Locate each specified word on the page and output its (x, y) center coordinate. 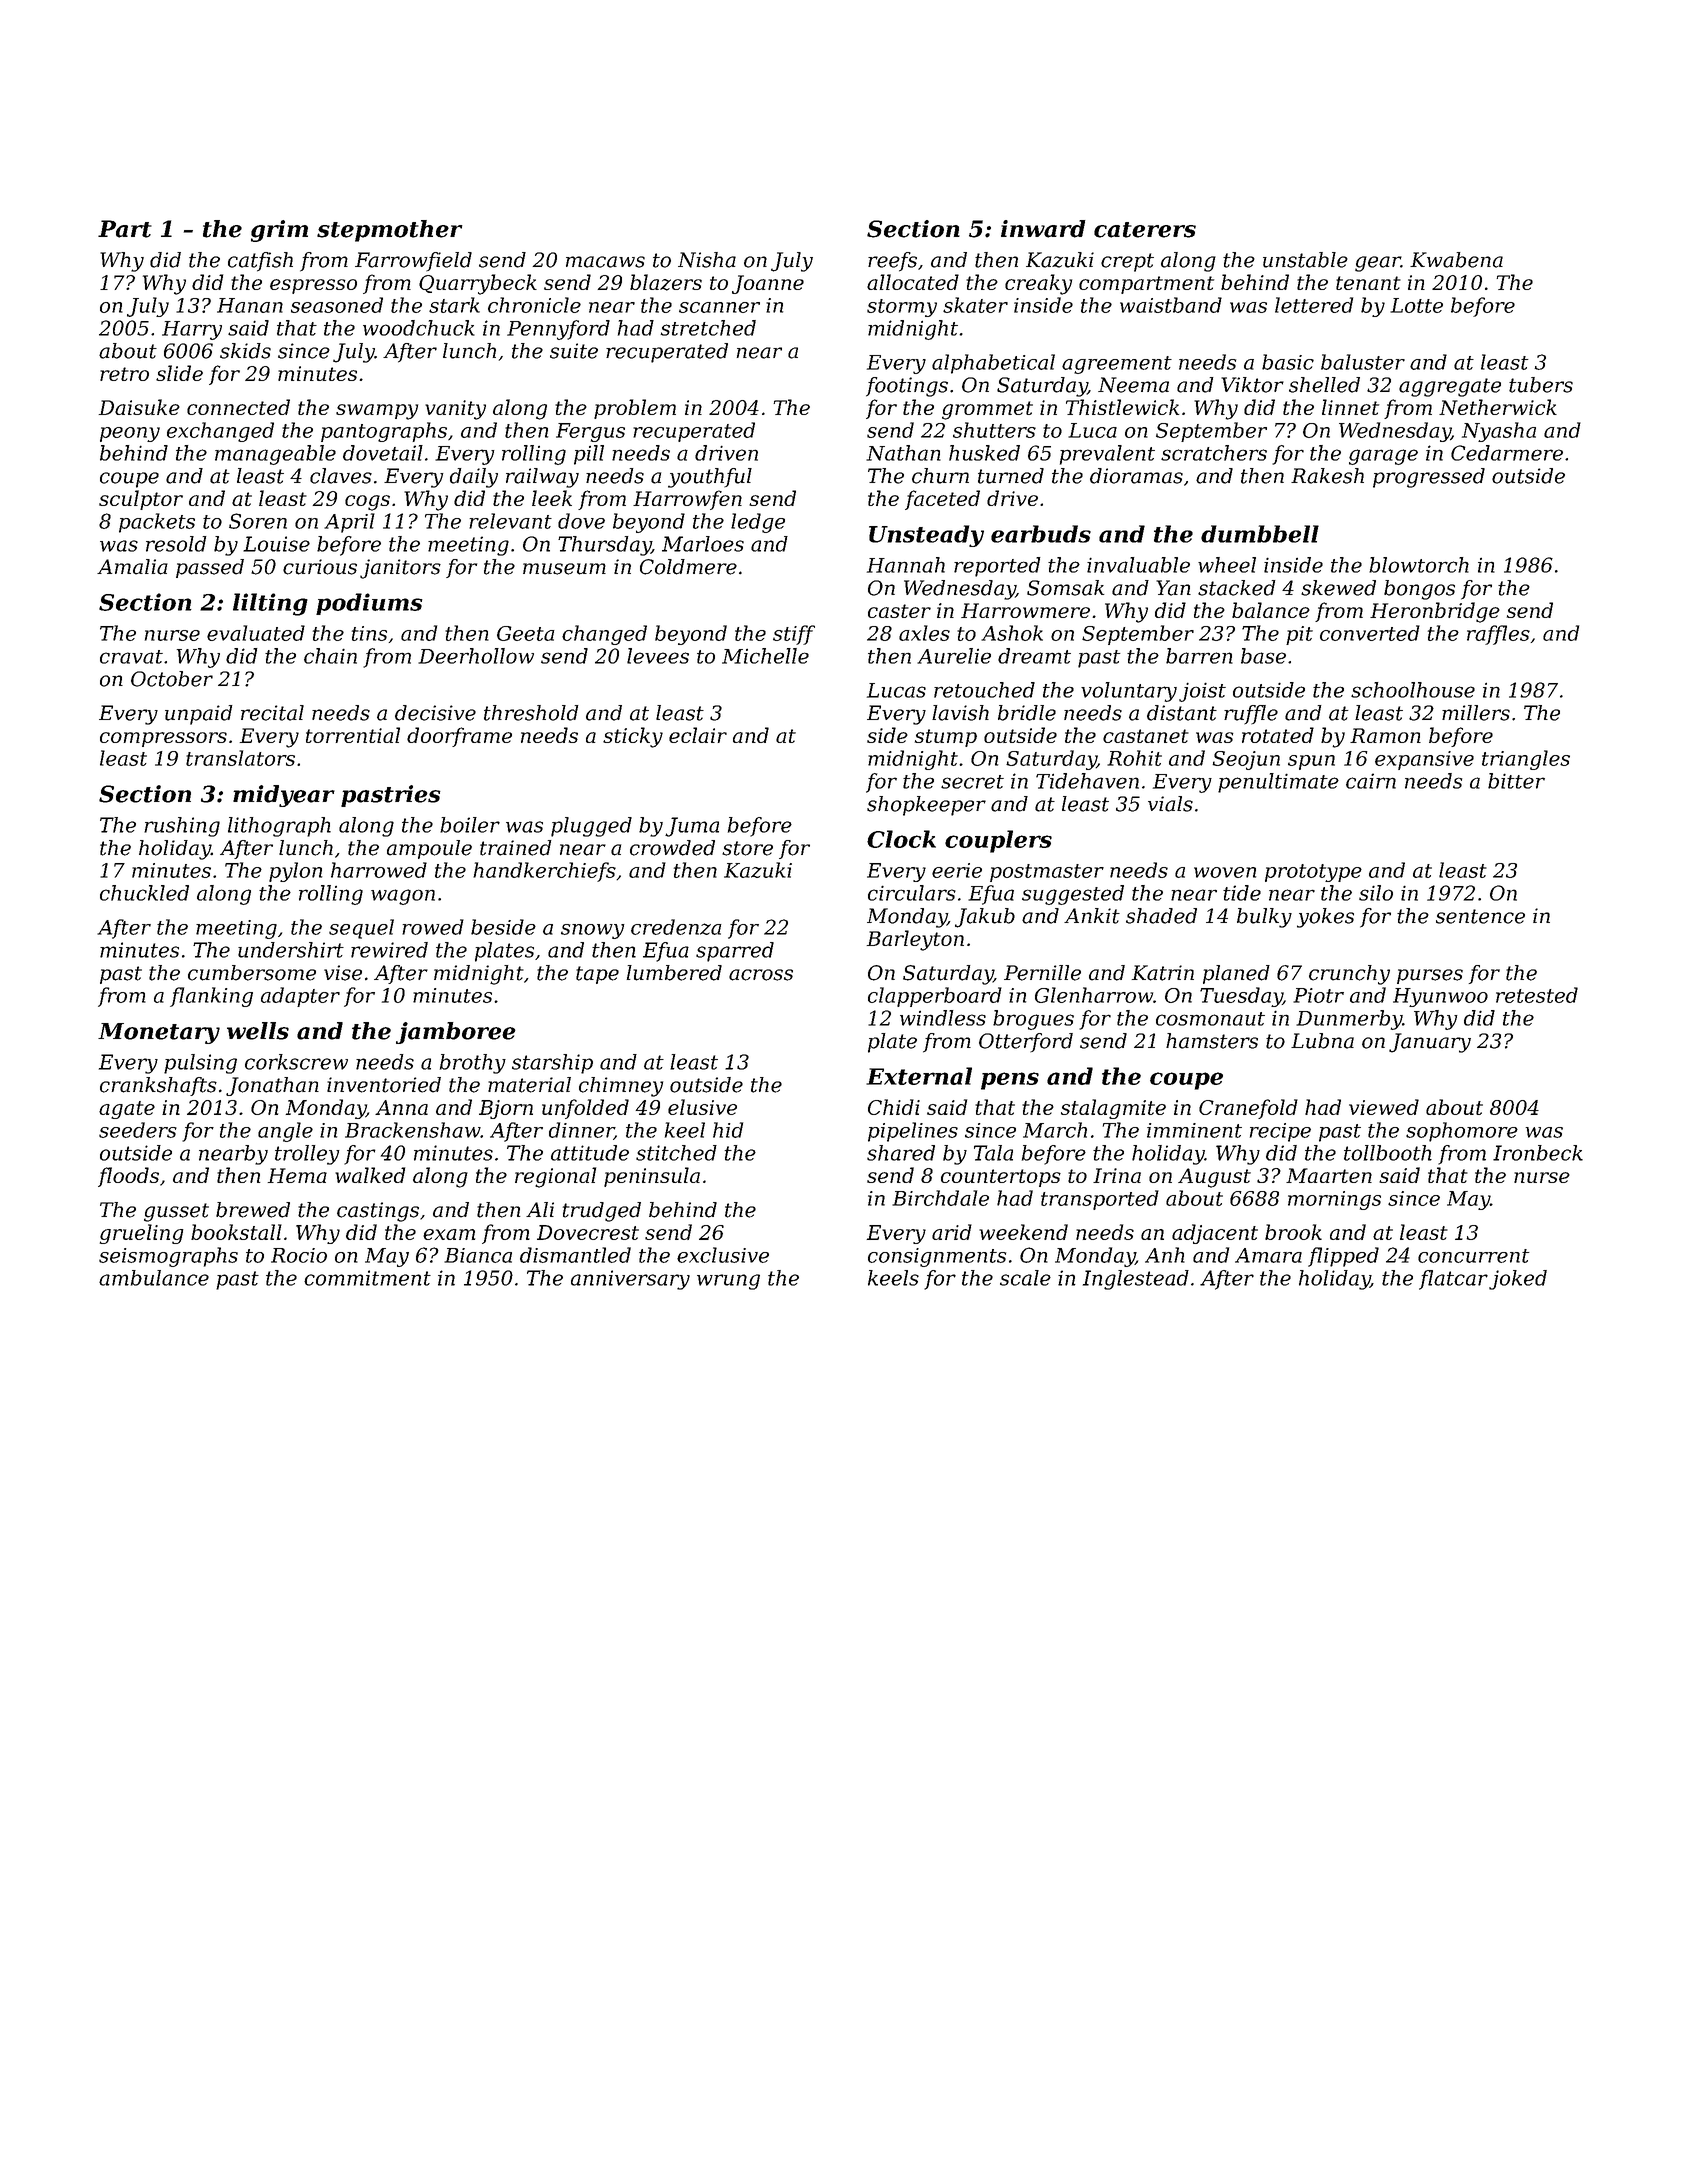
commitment (367, 1278)
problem (635, 409)
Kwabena (1456, 260)
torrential (353, 735)
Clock (901, 839)
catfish (260, 262)
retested (1537, 995)
